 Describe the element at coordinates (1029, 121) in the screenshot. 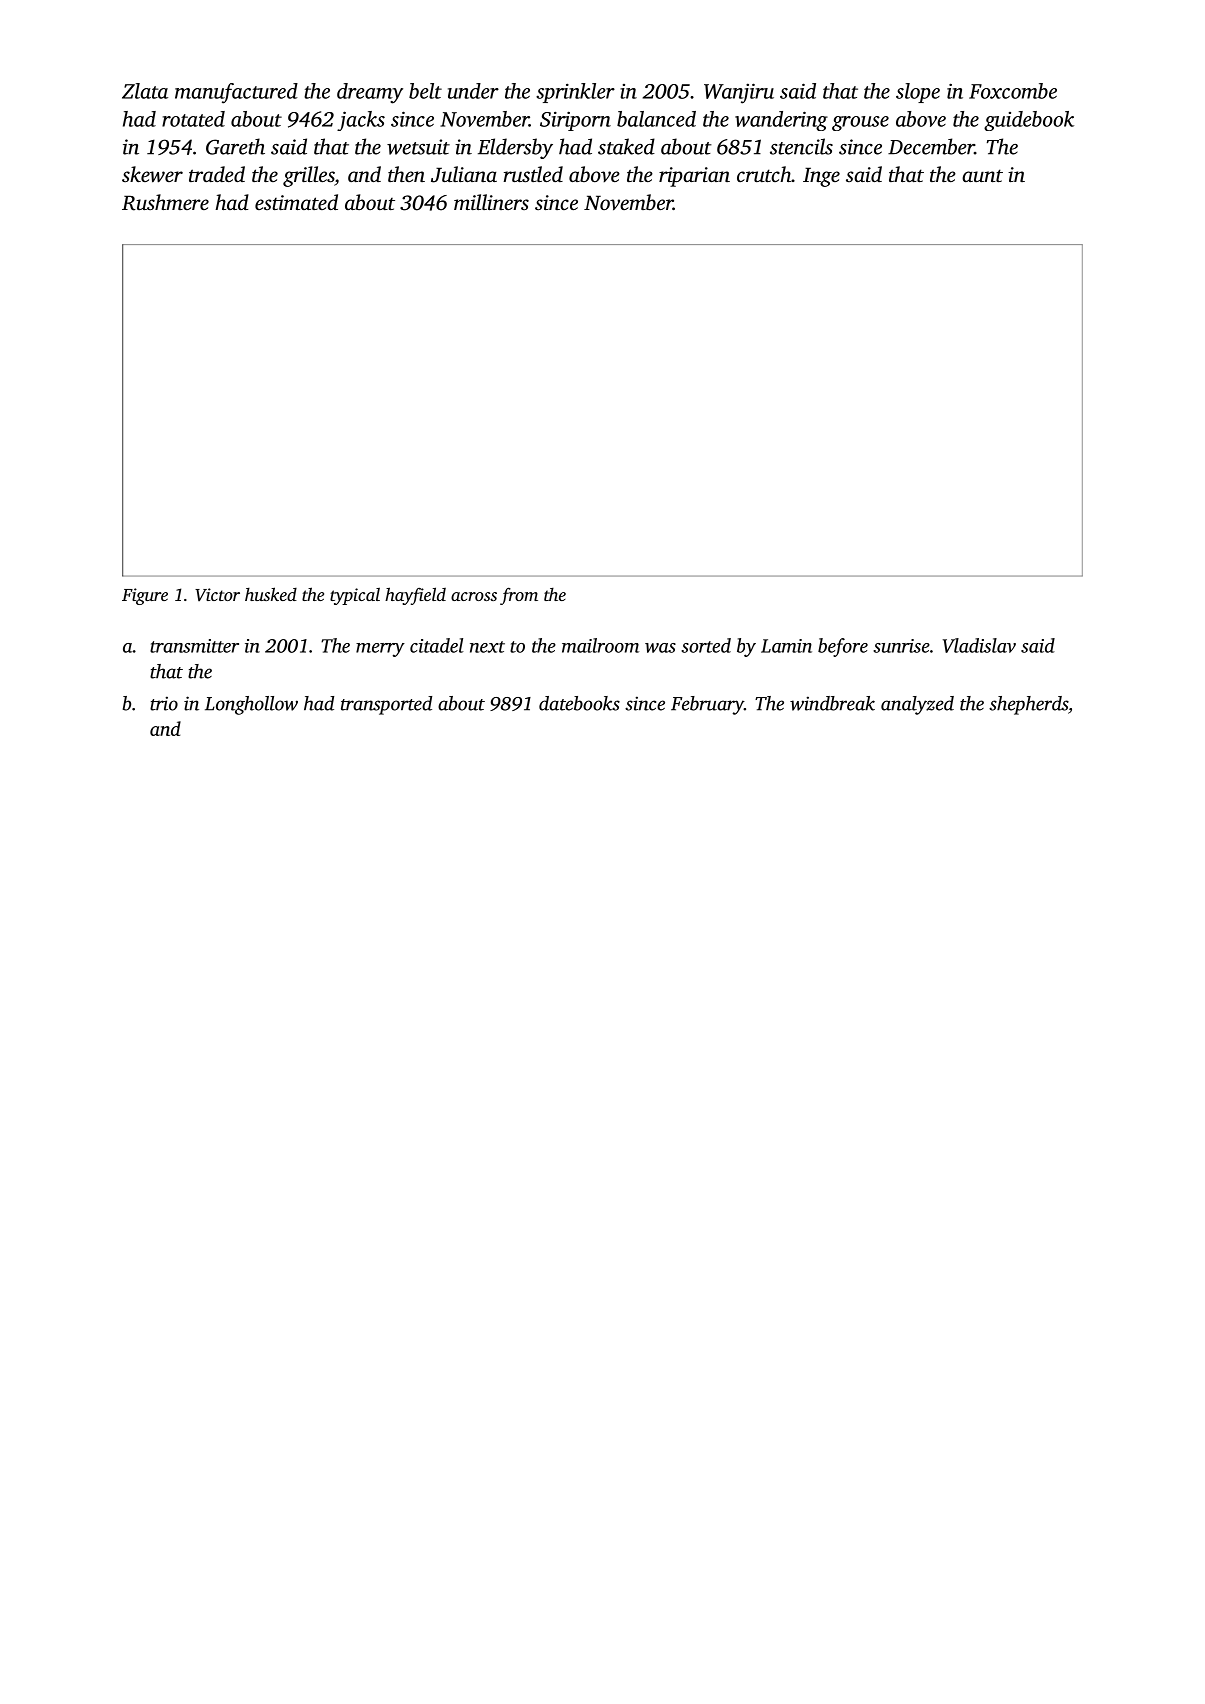

I see `guidebook` at that location.
